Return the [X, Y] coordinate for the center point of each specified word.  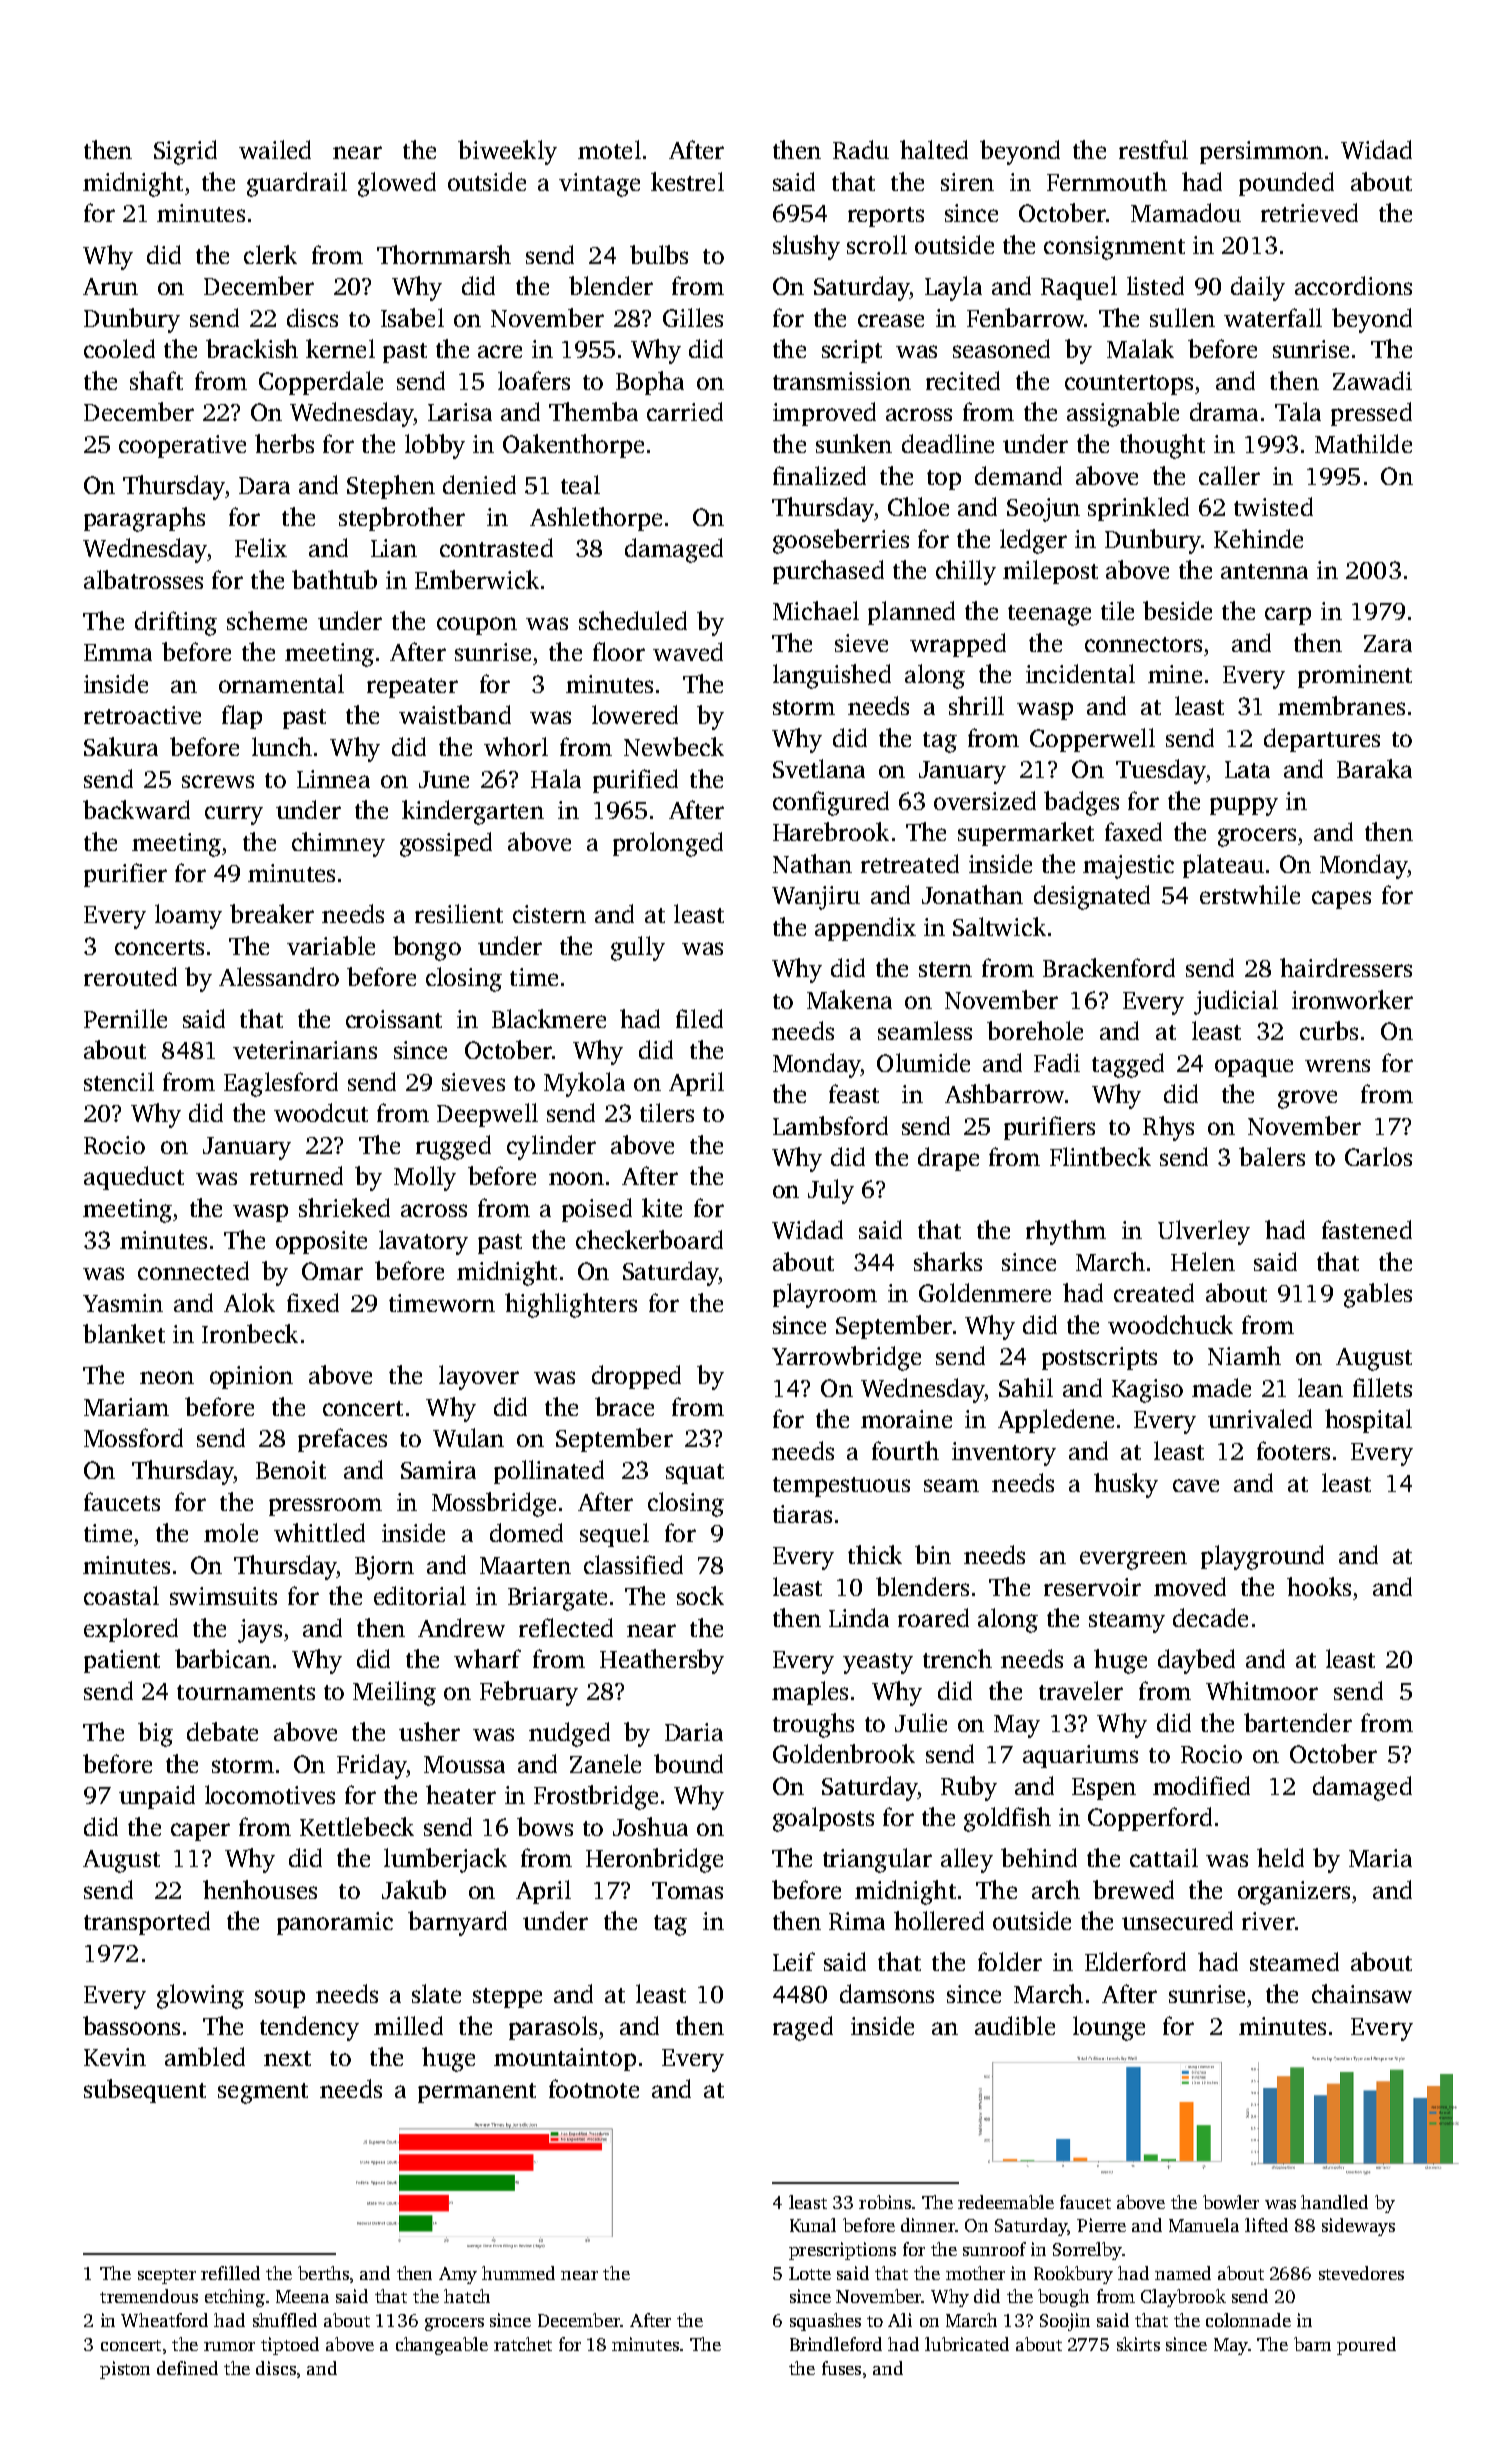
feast [854, 1093]
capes [1341, 900]
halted [934, 149]
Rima [857, 1921]
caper [200, 1832]
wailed [275, 149]
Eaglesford [281, 1084]
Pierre [1101, 2225]
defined [187, 2368]
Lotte [810, 2273]
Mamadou [1186, 212]
